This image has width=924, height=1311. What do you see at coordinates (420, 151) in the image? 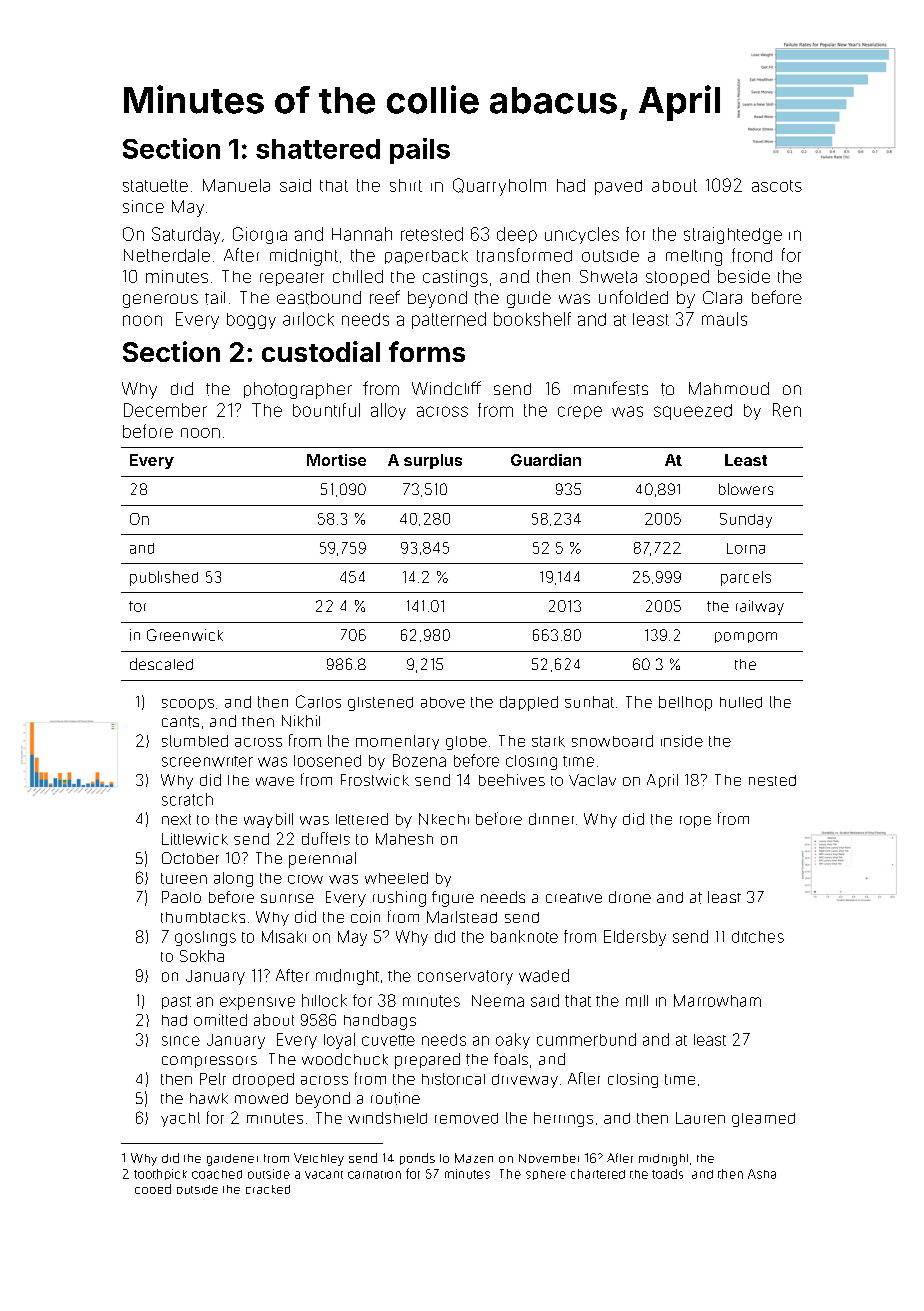
I see `pails` at bounding box center [420, 151].
